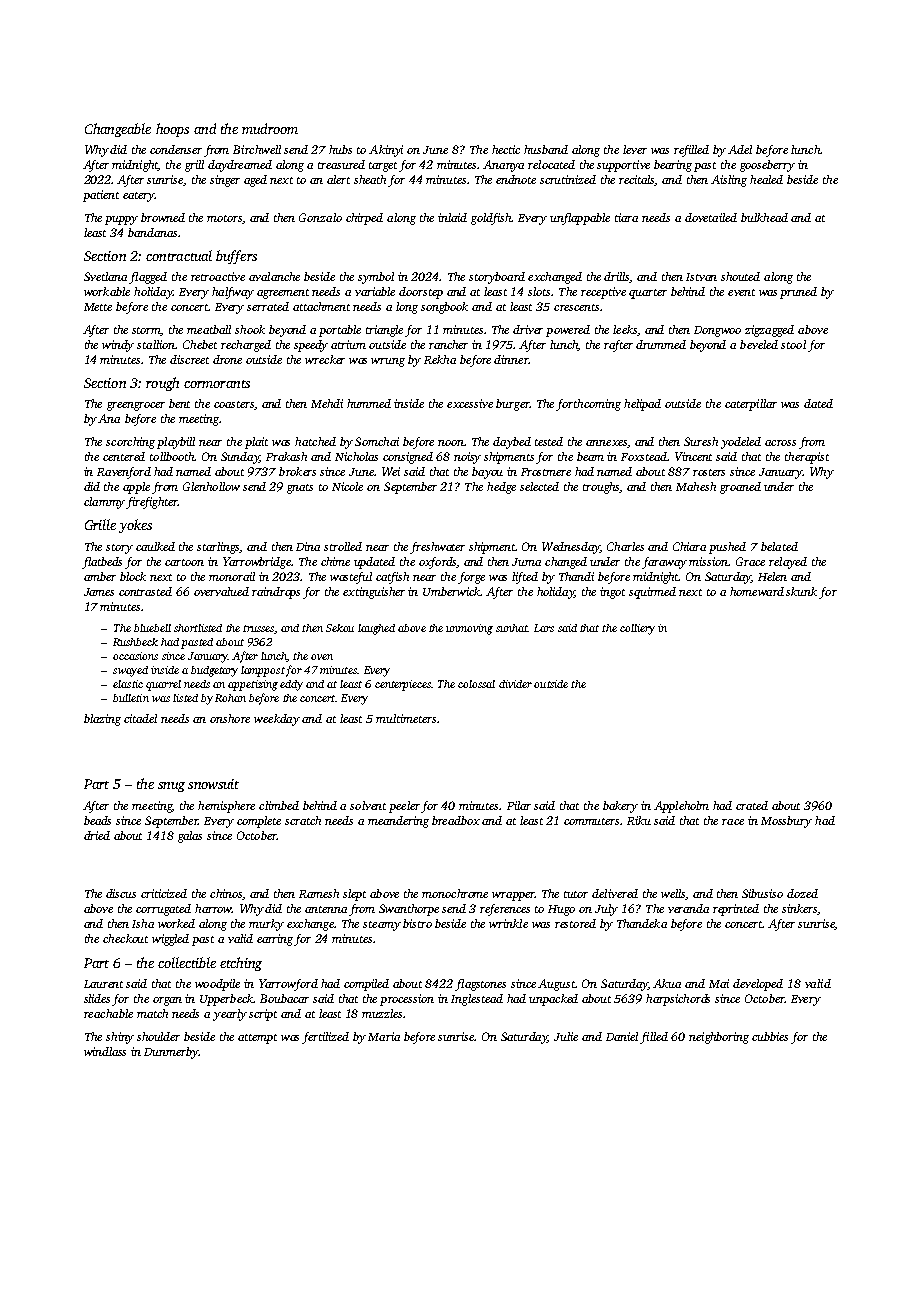 The height and width of the screenshot is (1308, 924). Describe the element at coordinates (384, 1036) in the screenshot. I see `Maria` at that location.
